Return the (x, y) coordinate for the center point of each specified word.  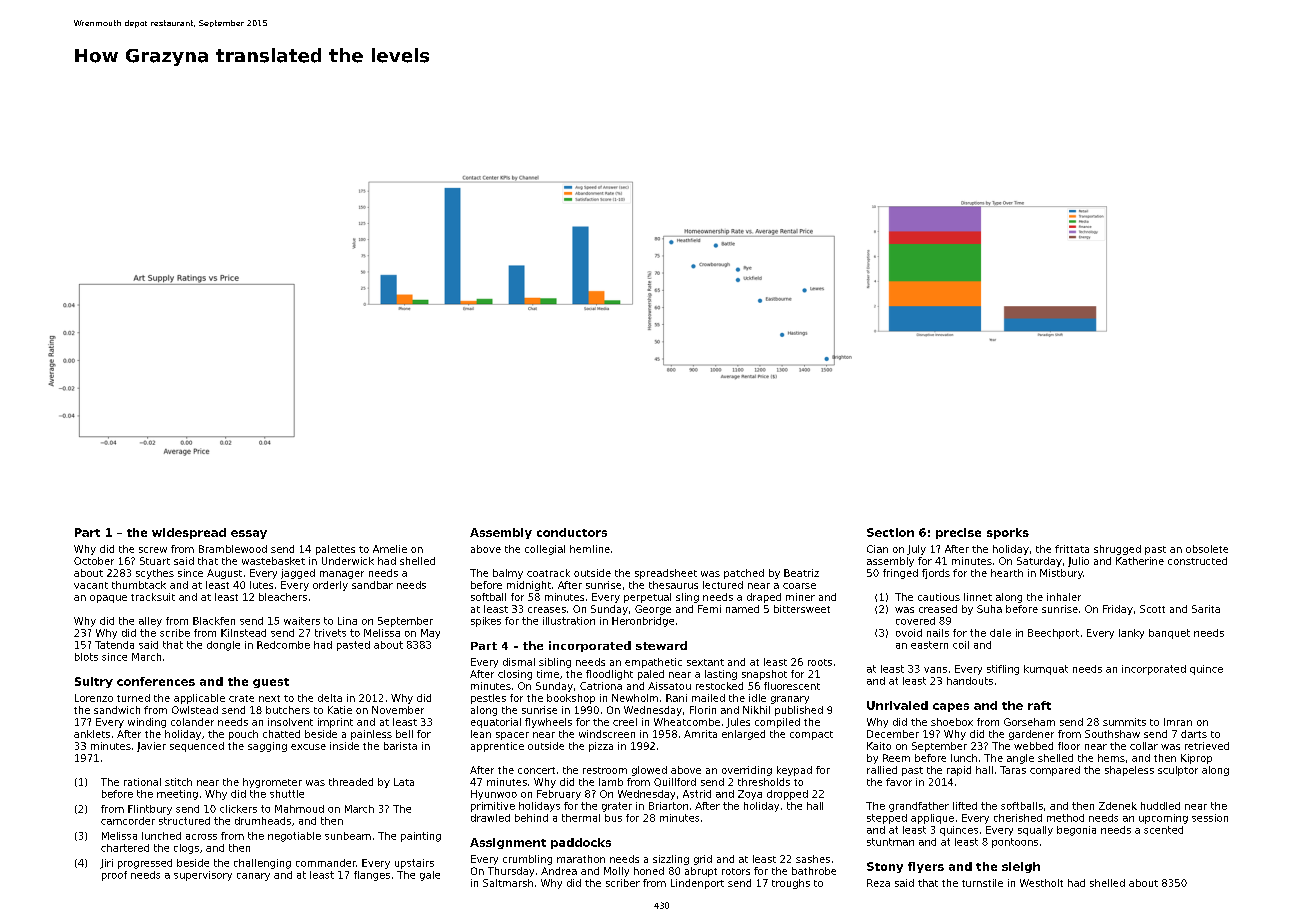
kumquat (1046, 670)
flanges (372, 876)
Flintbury (150, 810)
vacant (91, 585)
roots (820, 662)
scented (1163, 830)
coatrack (548, 573)
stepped (887, 819)
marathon (581, 859)
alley (150, 622)
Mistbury (1061, 574)
